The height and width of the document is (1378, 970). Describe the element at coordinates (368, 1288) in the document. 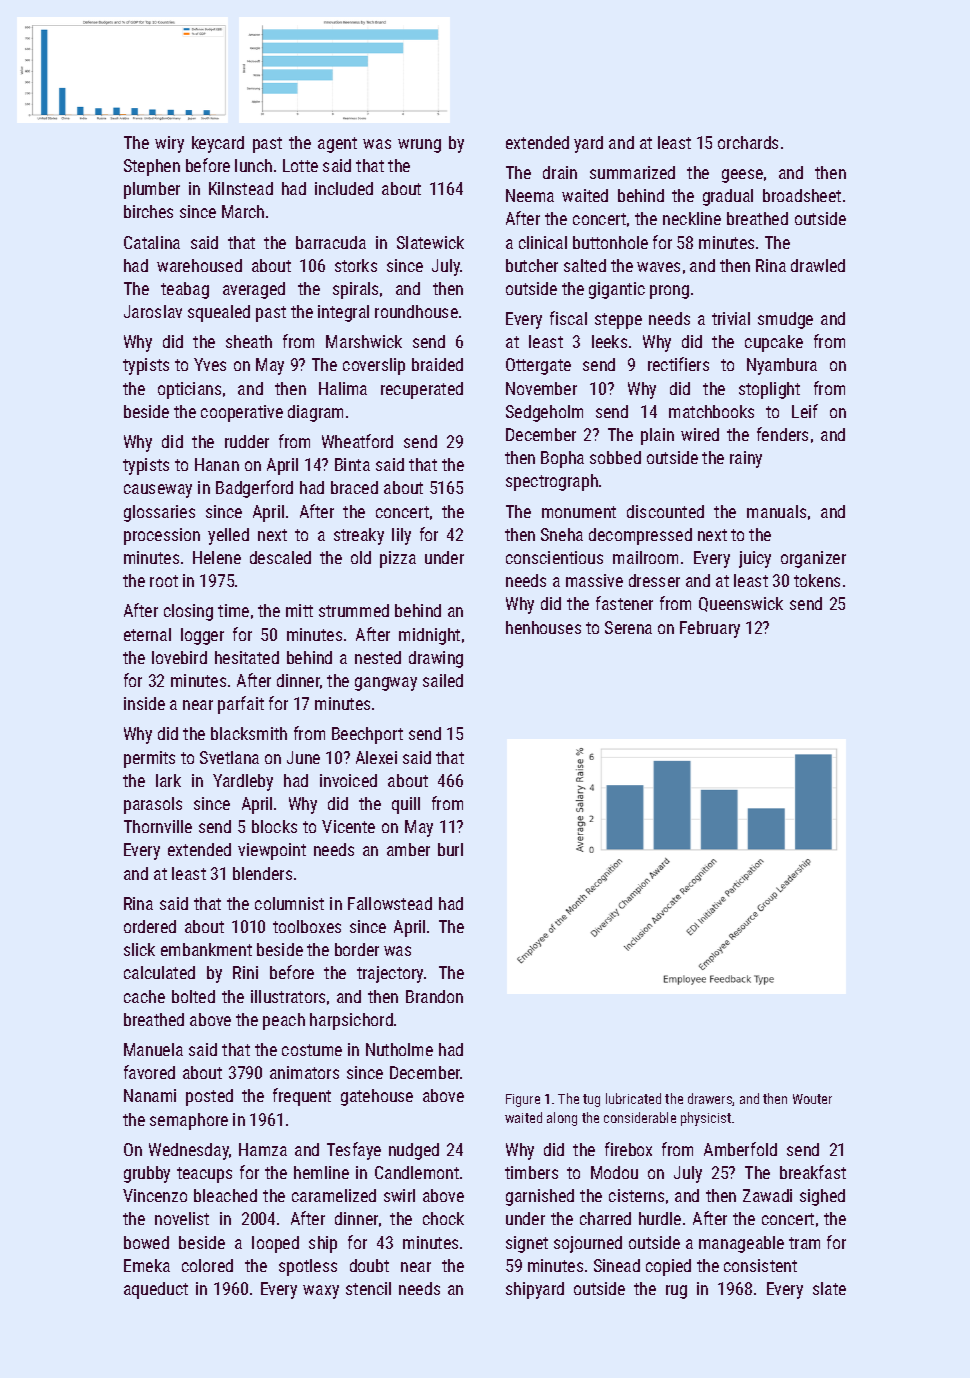

I see `stencil` at that location.
